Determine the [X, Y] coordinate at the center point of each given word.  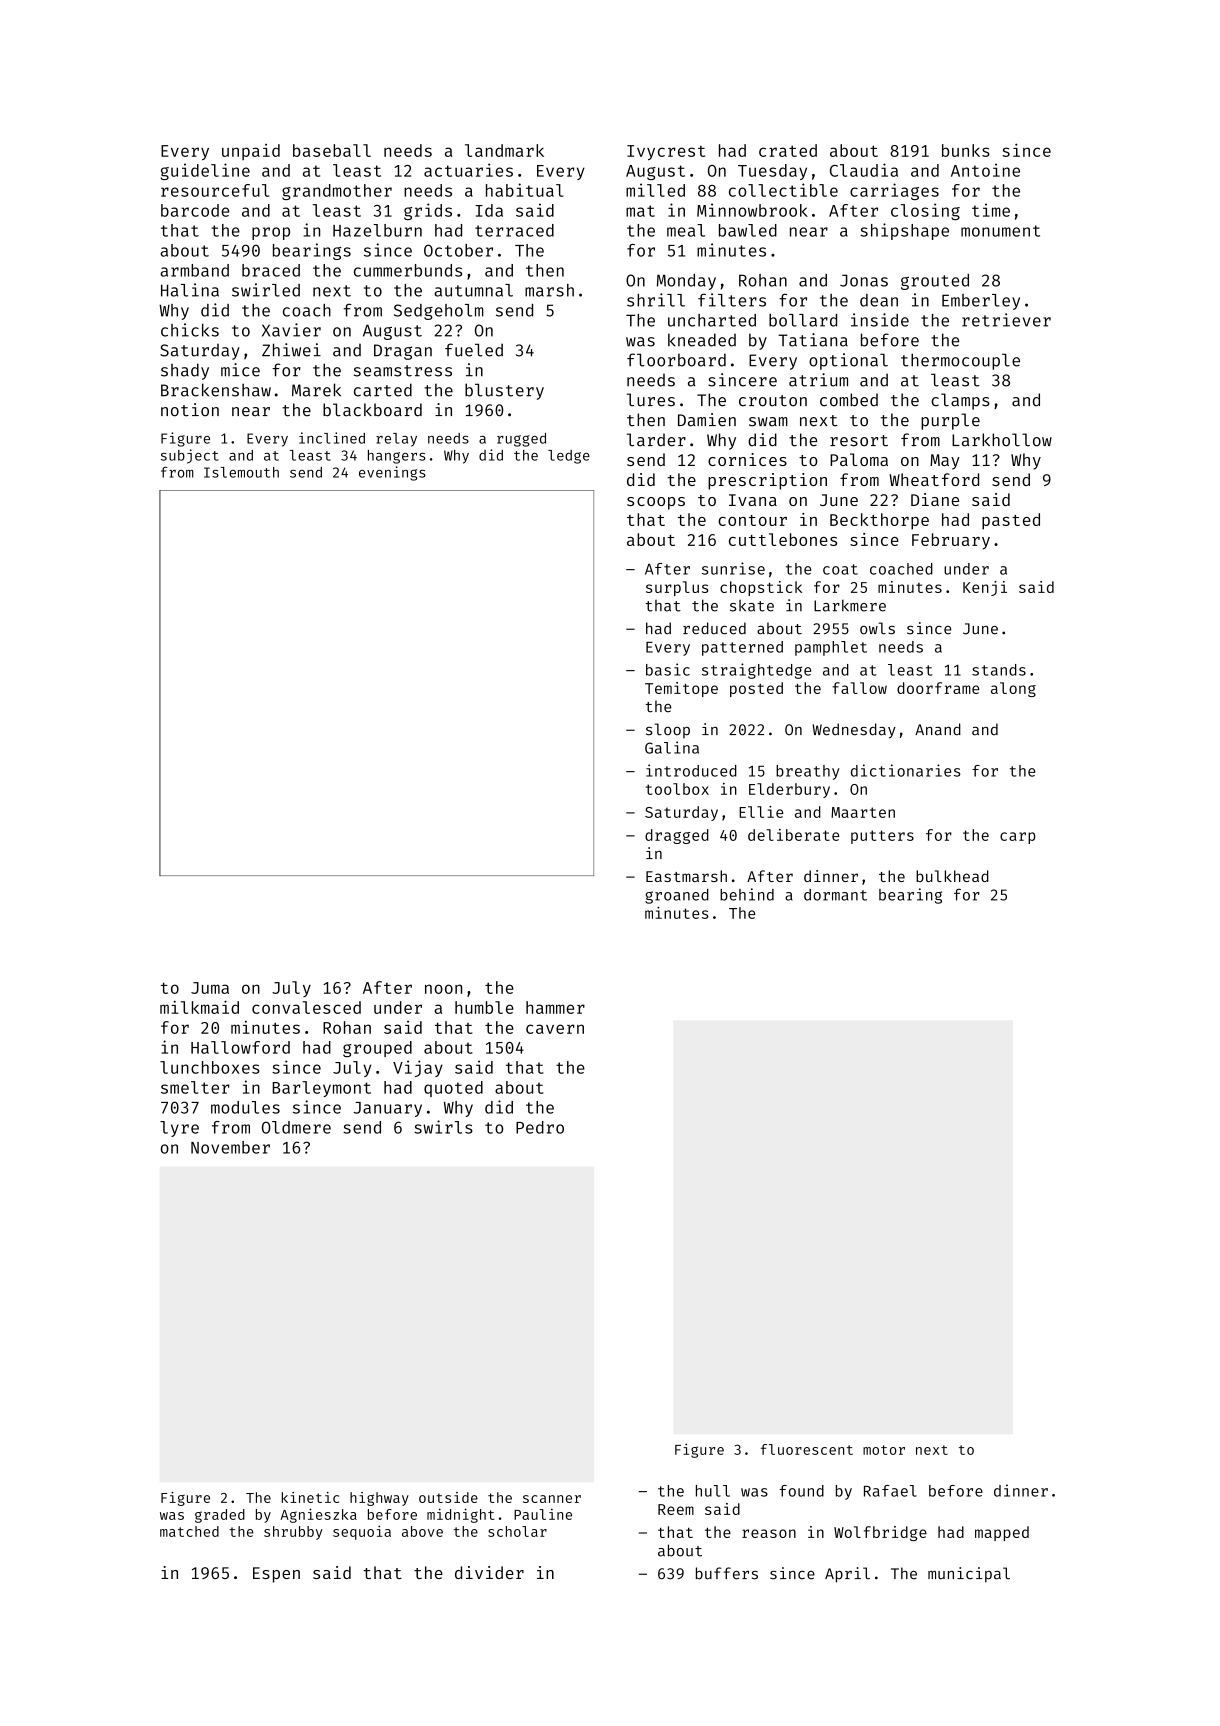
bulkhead [952, 876]
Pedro [540, 1127]
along [1013, 689]
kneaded [702, 340]
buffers [727, 1573]
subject [190, 456]
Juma [210, 988]
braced [271, 270]
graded [220, 1516]
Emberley [981, 302]
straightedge [756, 671]
